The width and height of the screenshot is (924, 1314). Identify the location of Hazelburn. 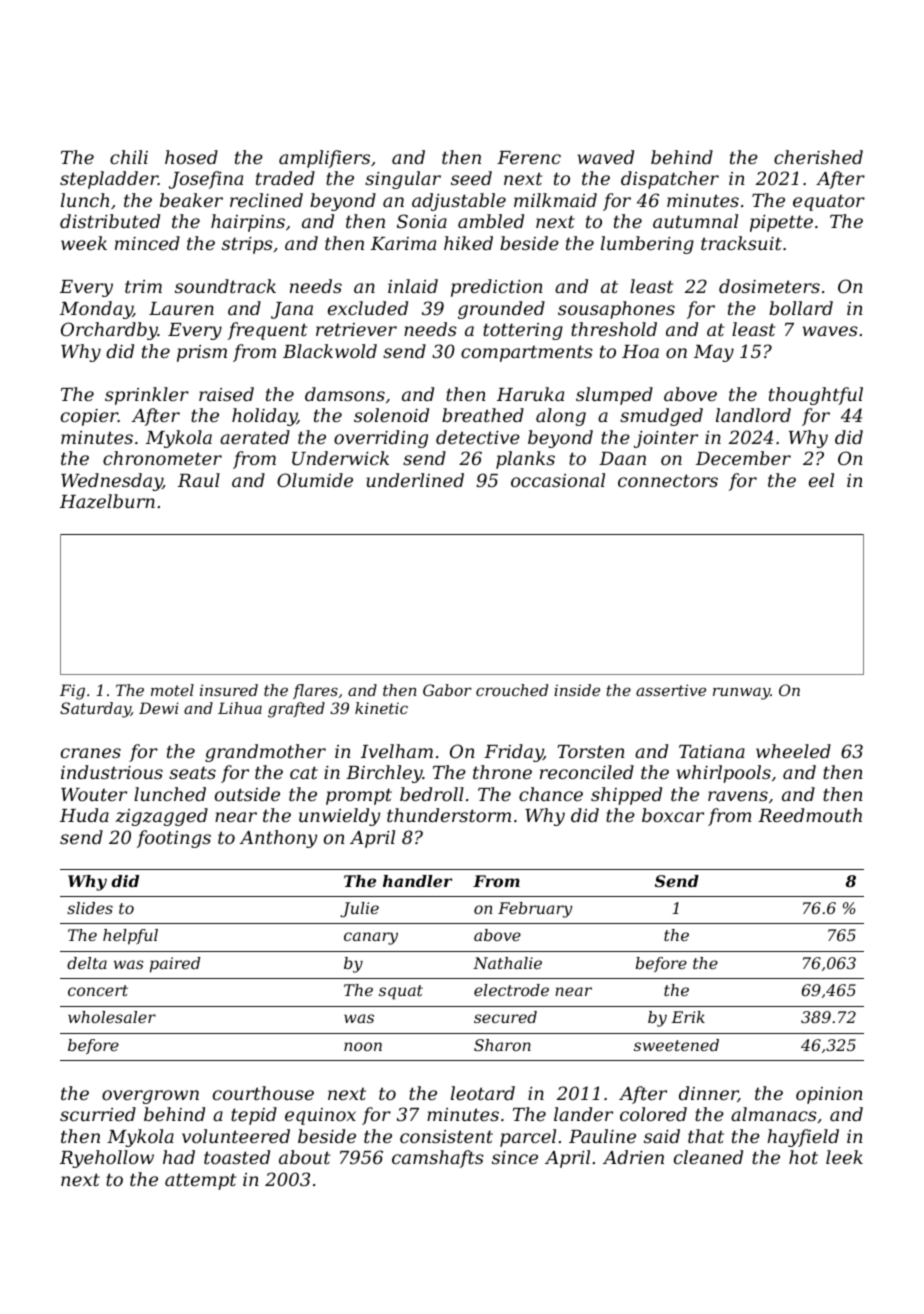
(107, 501).
